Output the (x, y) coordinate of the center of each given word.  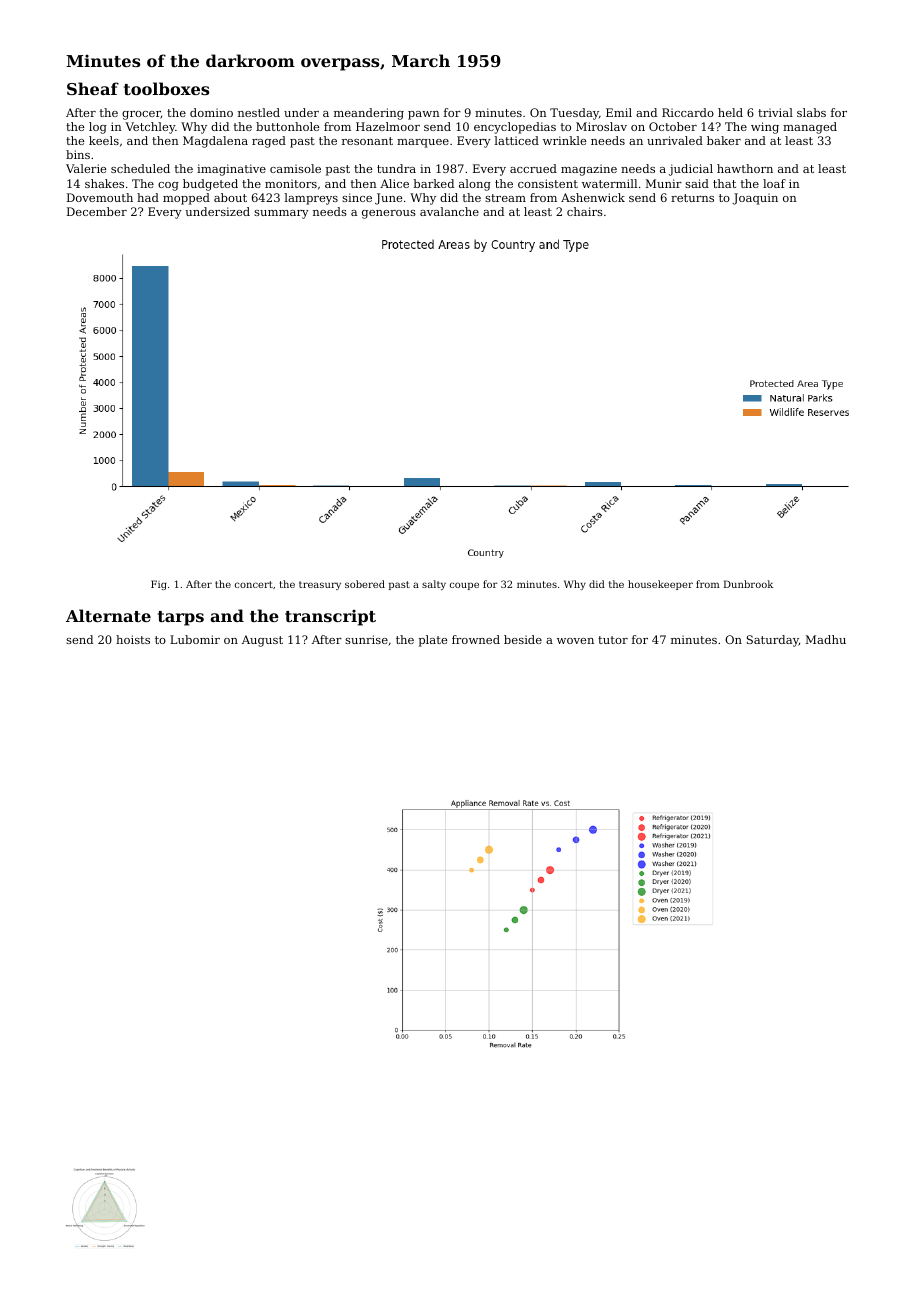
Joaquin (755, 199)
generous (389, 214)
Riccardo (688, 112)
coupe (464, 586)
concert (254, 584)
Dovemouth (100, 197)
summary (281, 214)
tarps (181, 618)
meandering (369, 114)
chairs (585, 211)
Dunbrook (748, 584)
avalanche (449, 211)
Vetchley (150, 128)
